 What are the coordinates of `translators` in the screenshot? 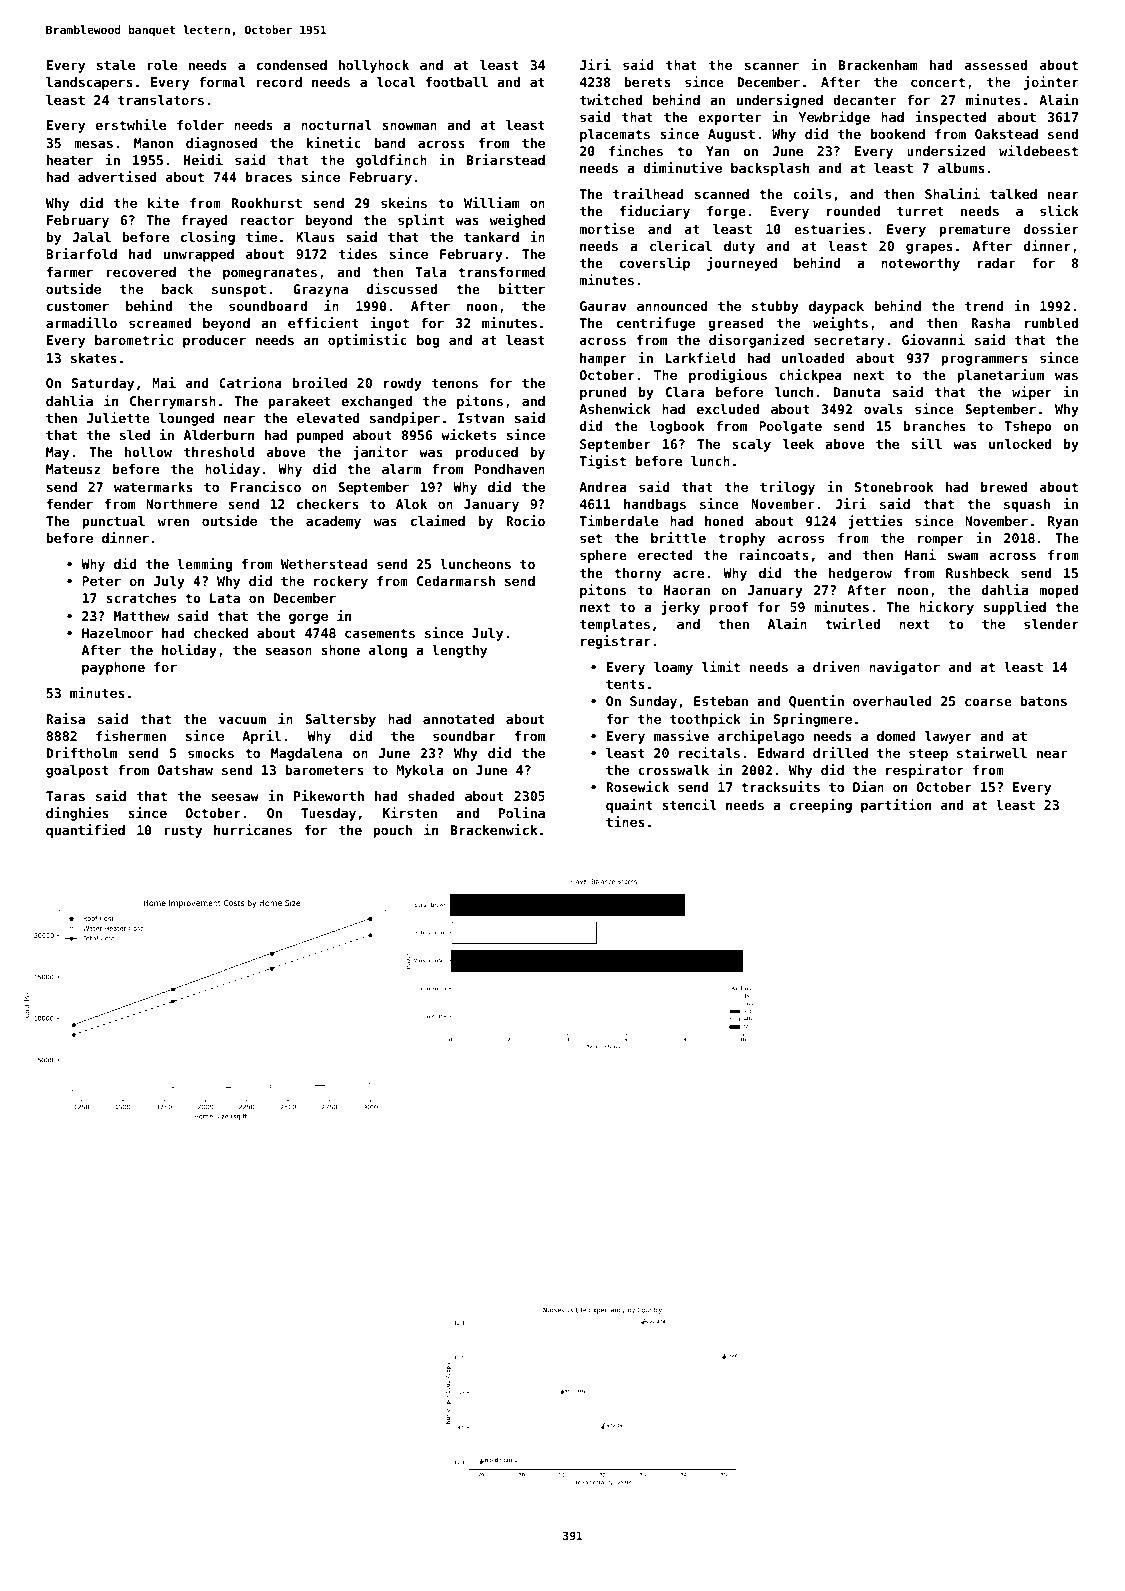 It's located at (161, 100).
